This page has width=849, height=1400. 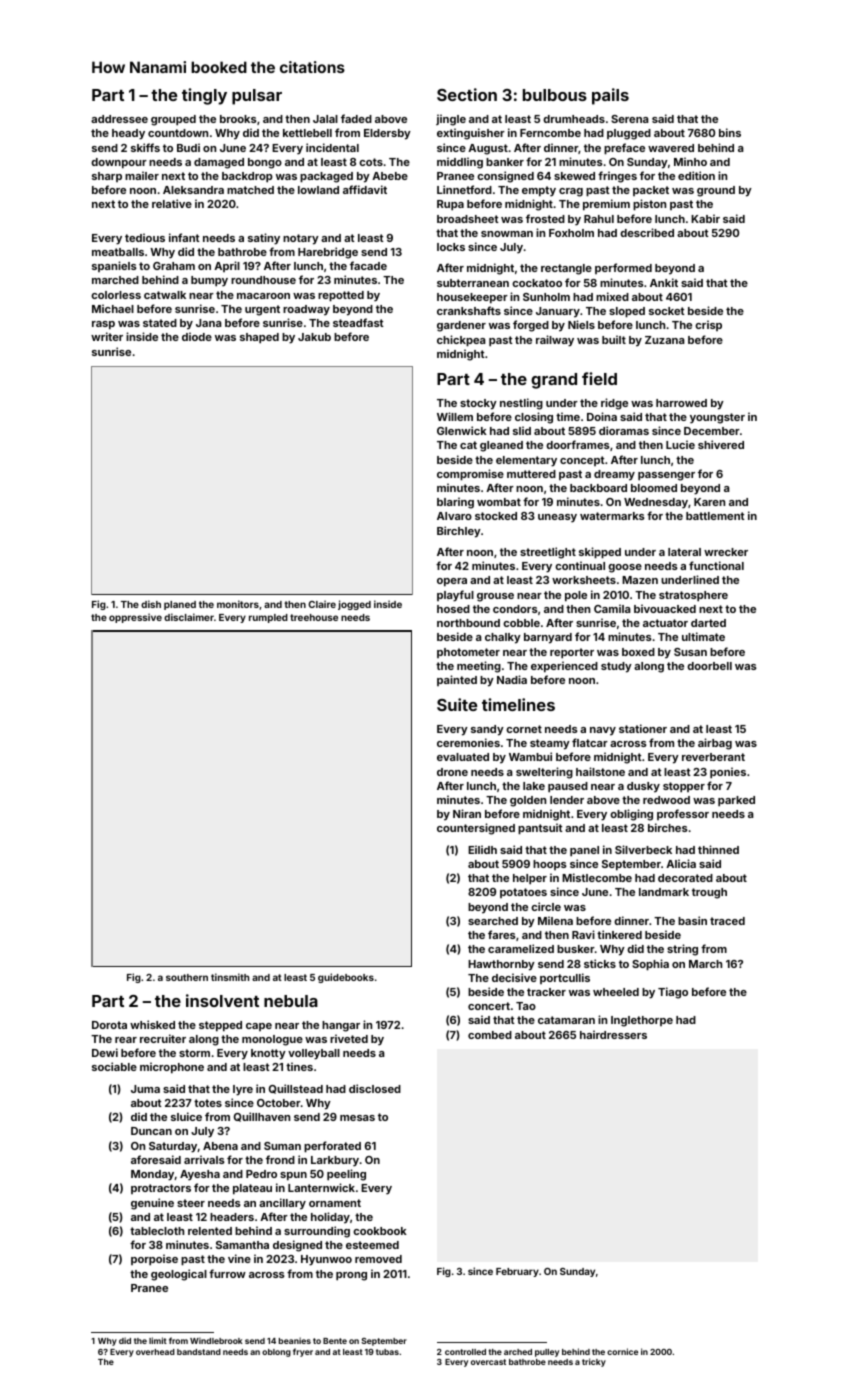 What do you see at coordinates (375, 1088) in the page?
I see `disclosed` at bounding box center [375, 1088].
